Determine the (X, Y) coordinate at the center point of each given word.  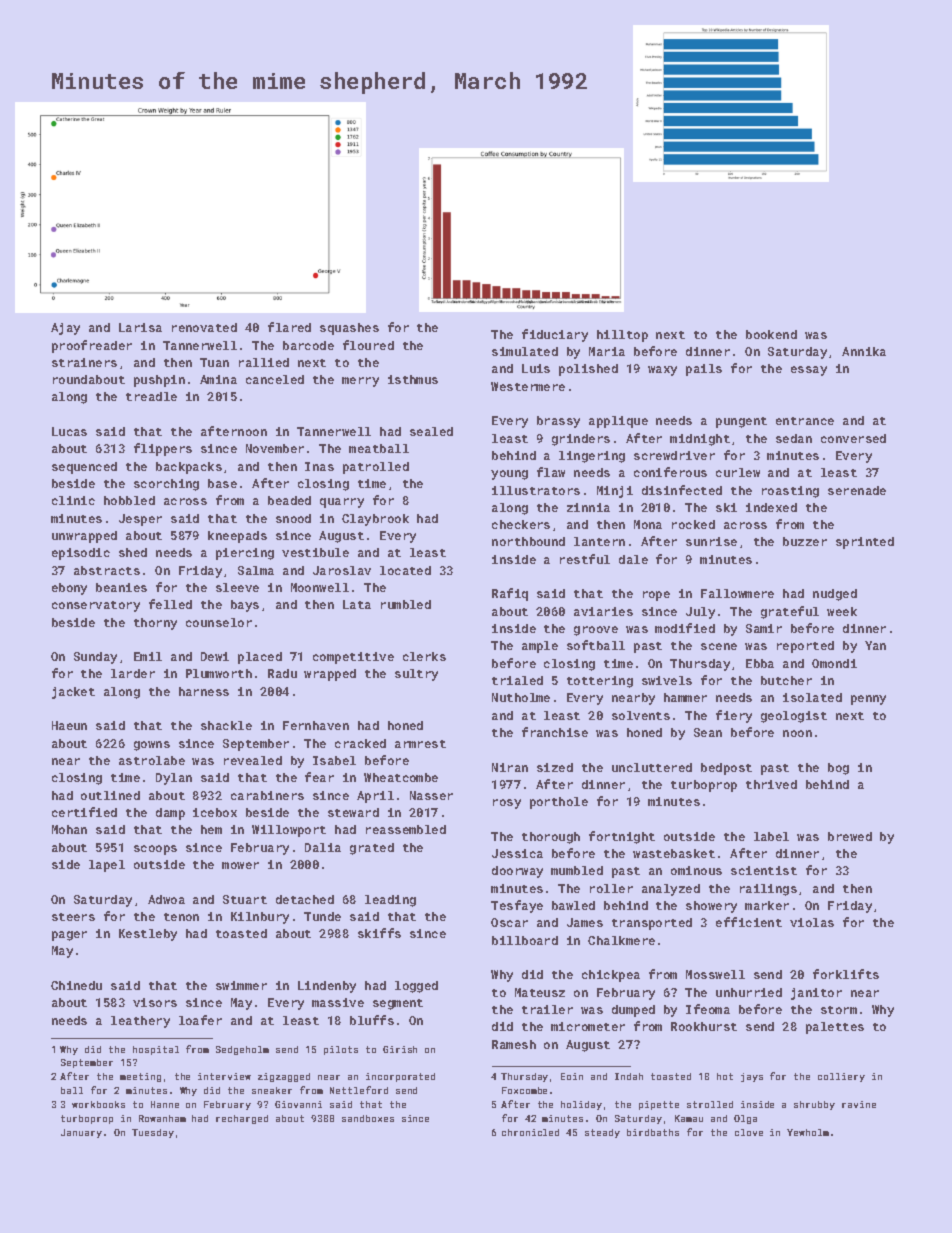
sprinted (865, 543)
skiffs (379, 933)
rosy (507, 804)
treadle (151, 396)
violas (812, 922)
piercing (245, 554)
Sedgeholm (242, 1050)
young (509, 475)
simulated (525, 351)
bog (838, 769)
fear (319, 777)
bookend (771, 334)
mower (240, 865)
